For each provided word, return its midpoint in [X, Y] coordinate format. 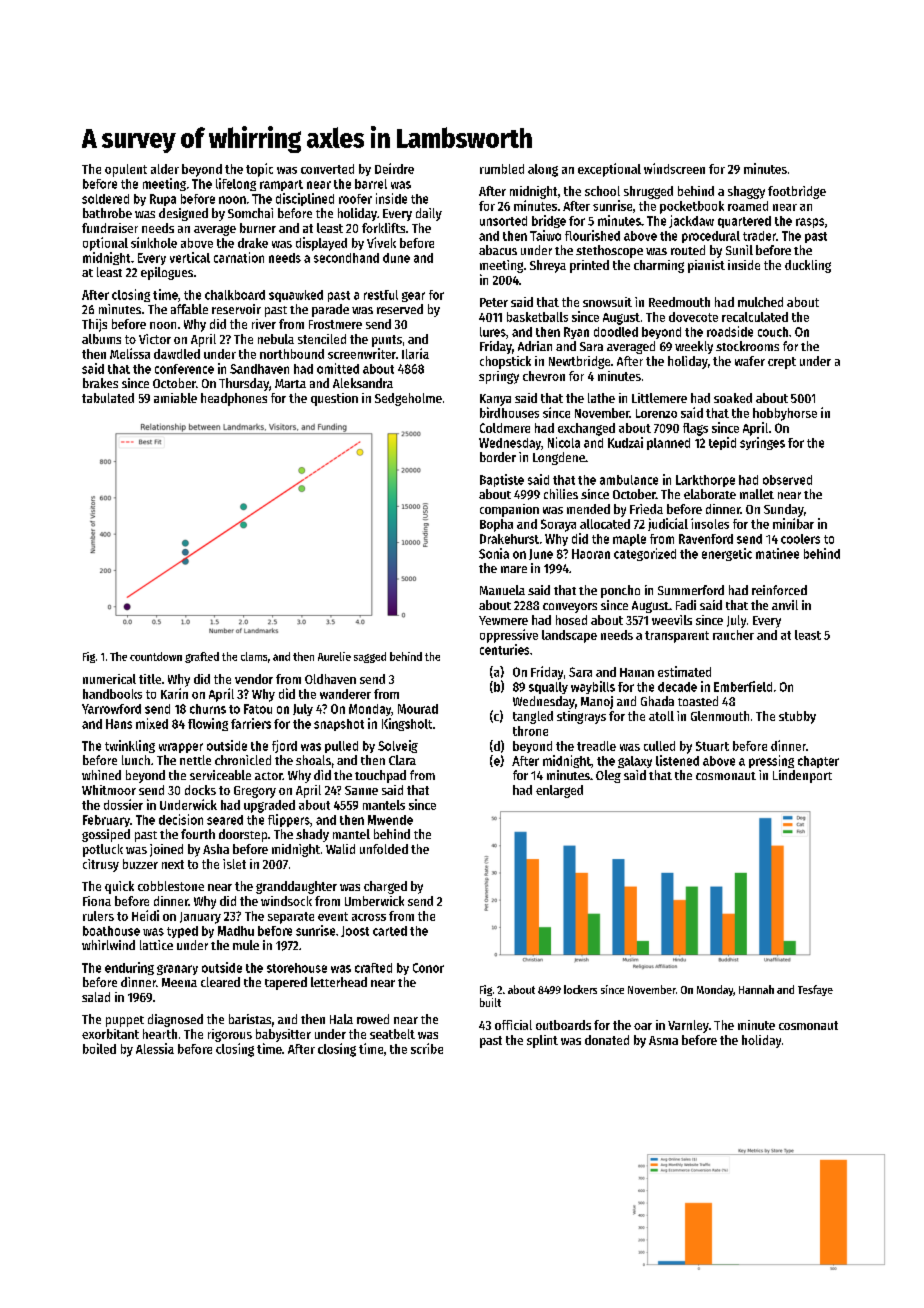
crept [782, 363]
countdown [156, 656]
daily [429, 214]
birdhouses [509, 412]
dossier [123, 804]
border [498, 457]
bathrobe [107, 213]
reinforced [779, 590]
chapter [818, 762]
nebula [276, 339]
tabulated [108, 398]
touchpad [380, 776]
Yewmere [503, 620]
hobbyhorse [785, 414]
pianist [706, 266]
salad [96, 997]
